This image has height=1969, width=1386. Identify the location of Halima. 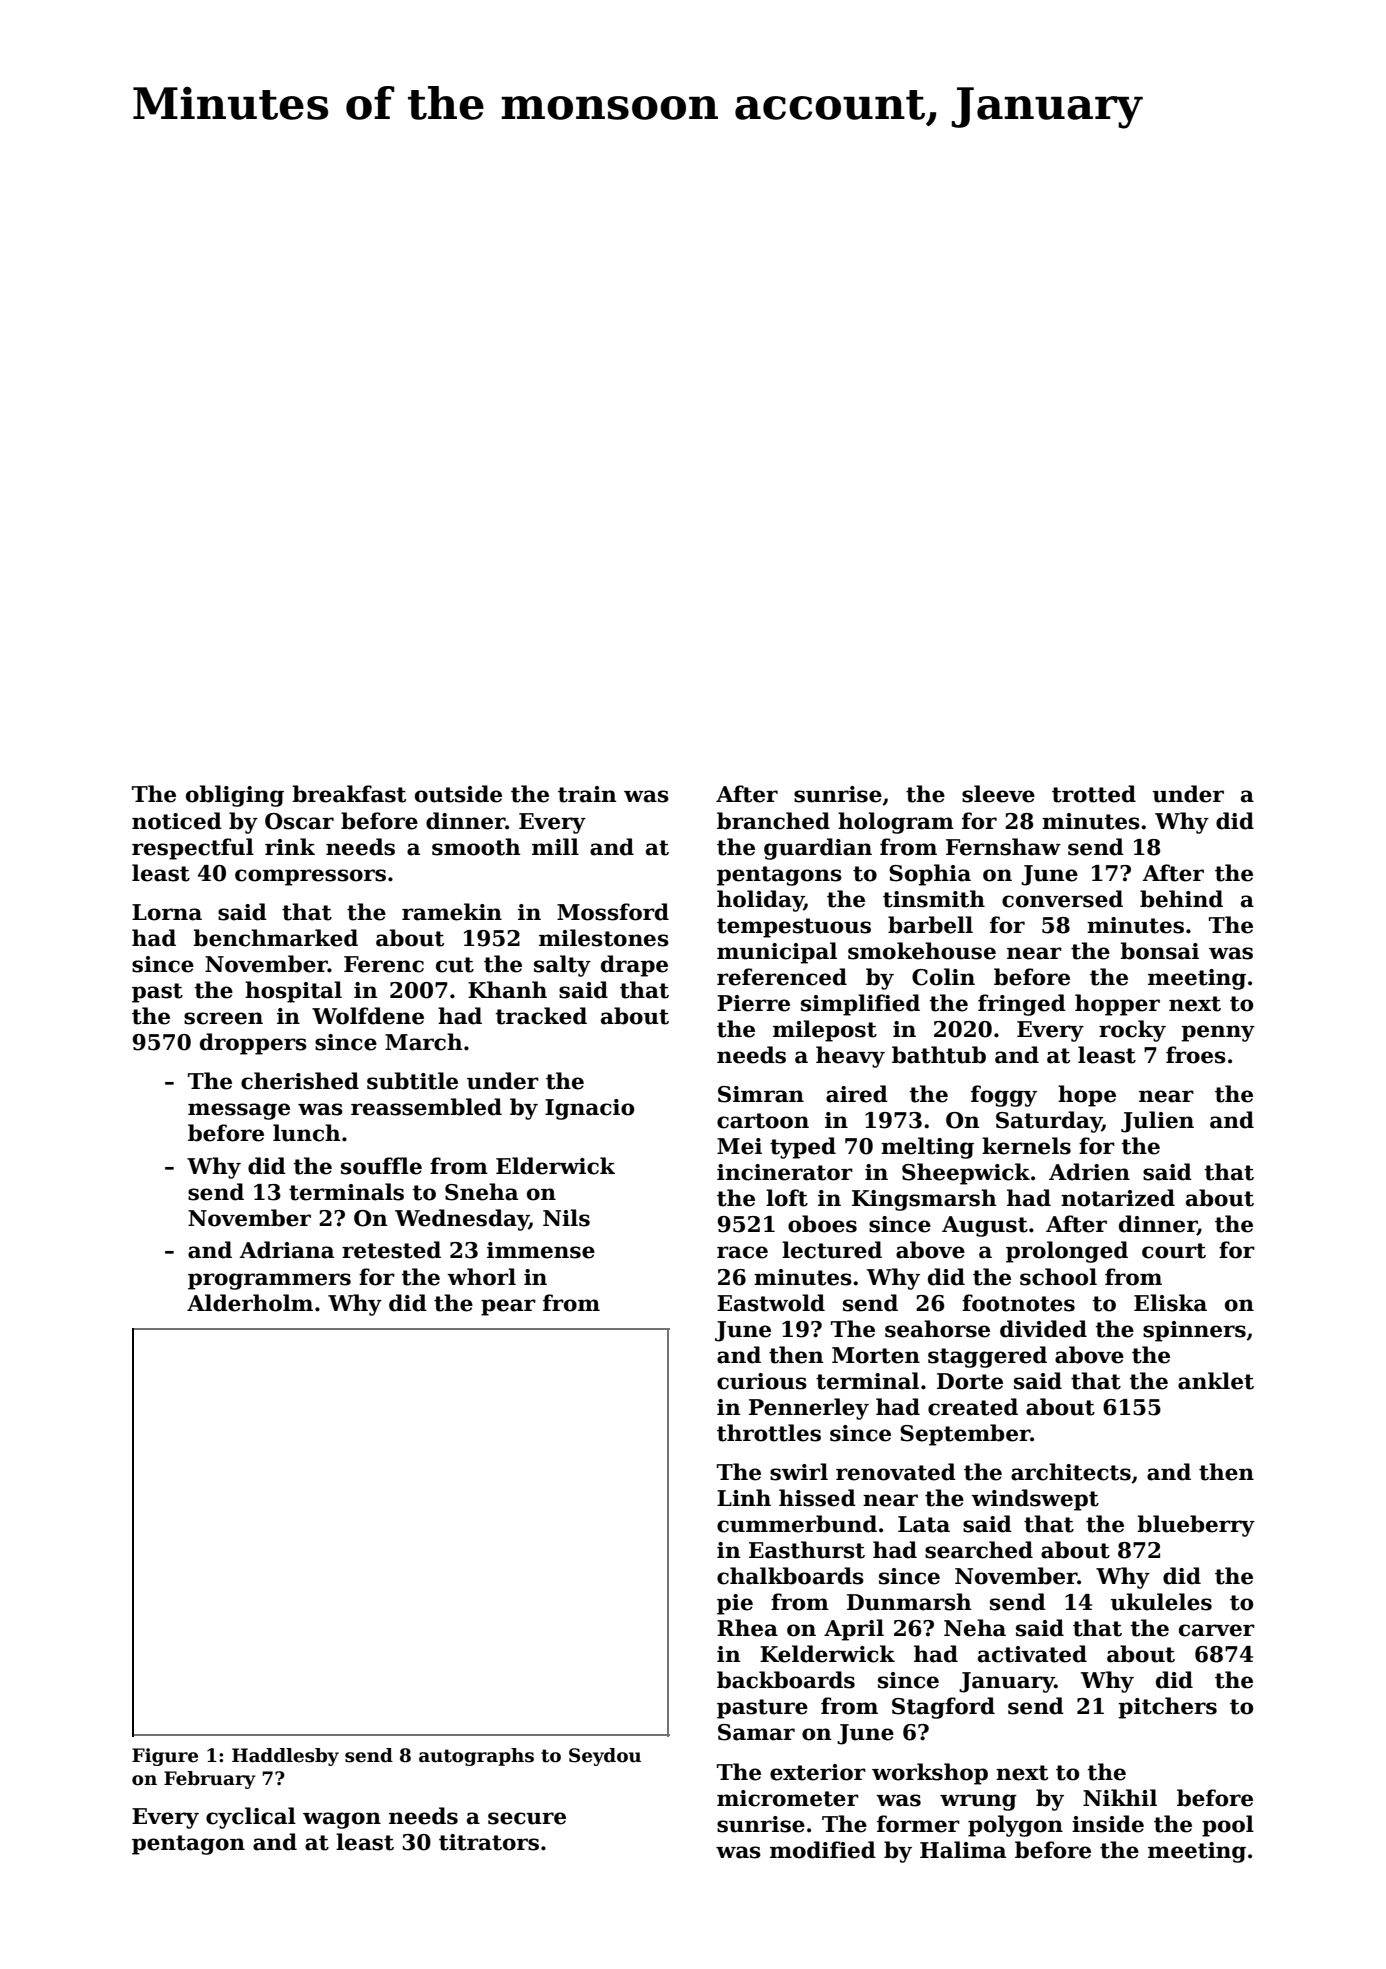
(963, 1850).
